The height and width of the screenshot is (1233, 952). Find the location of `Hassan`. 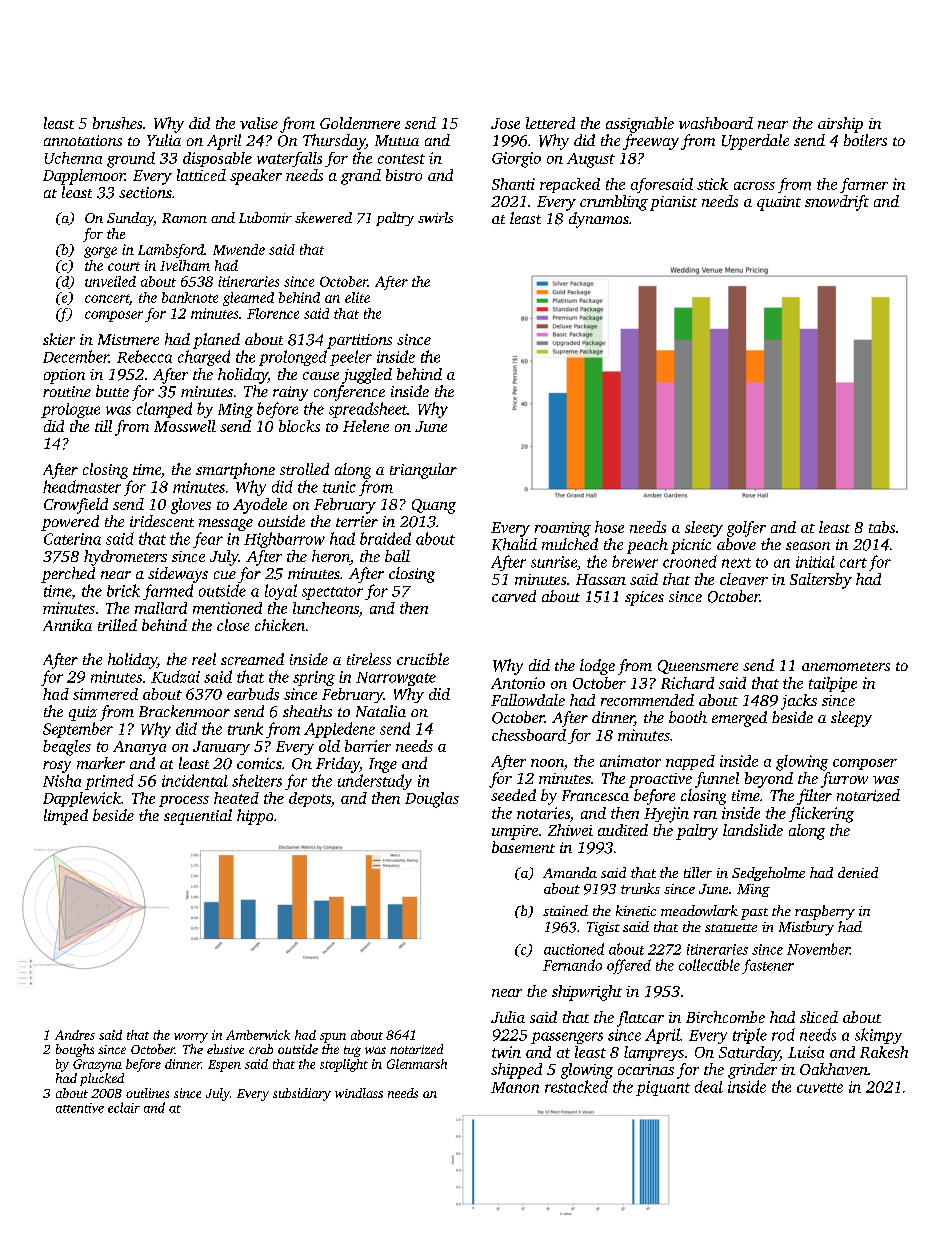

Hassan is located at coordinates (601, 579).
